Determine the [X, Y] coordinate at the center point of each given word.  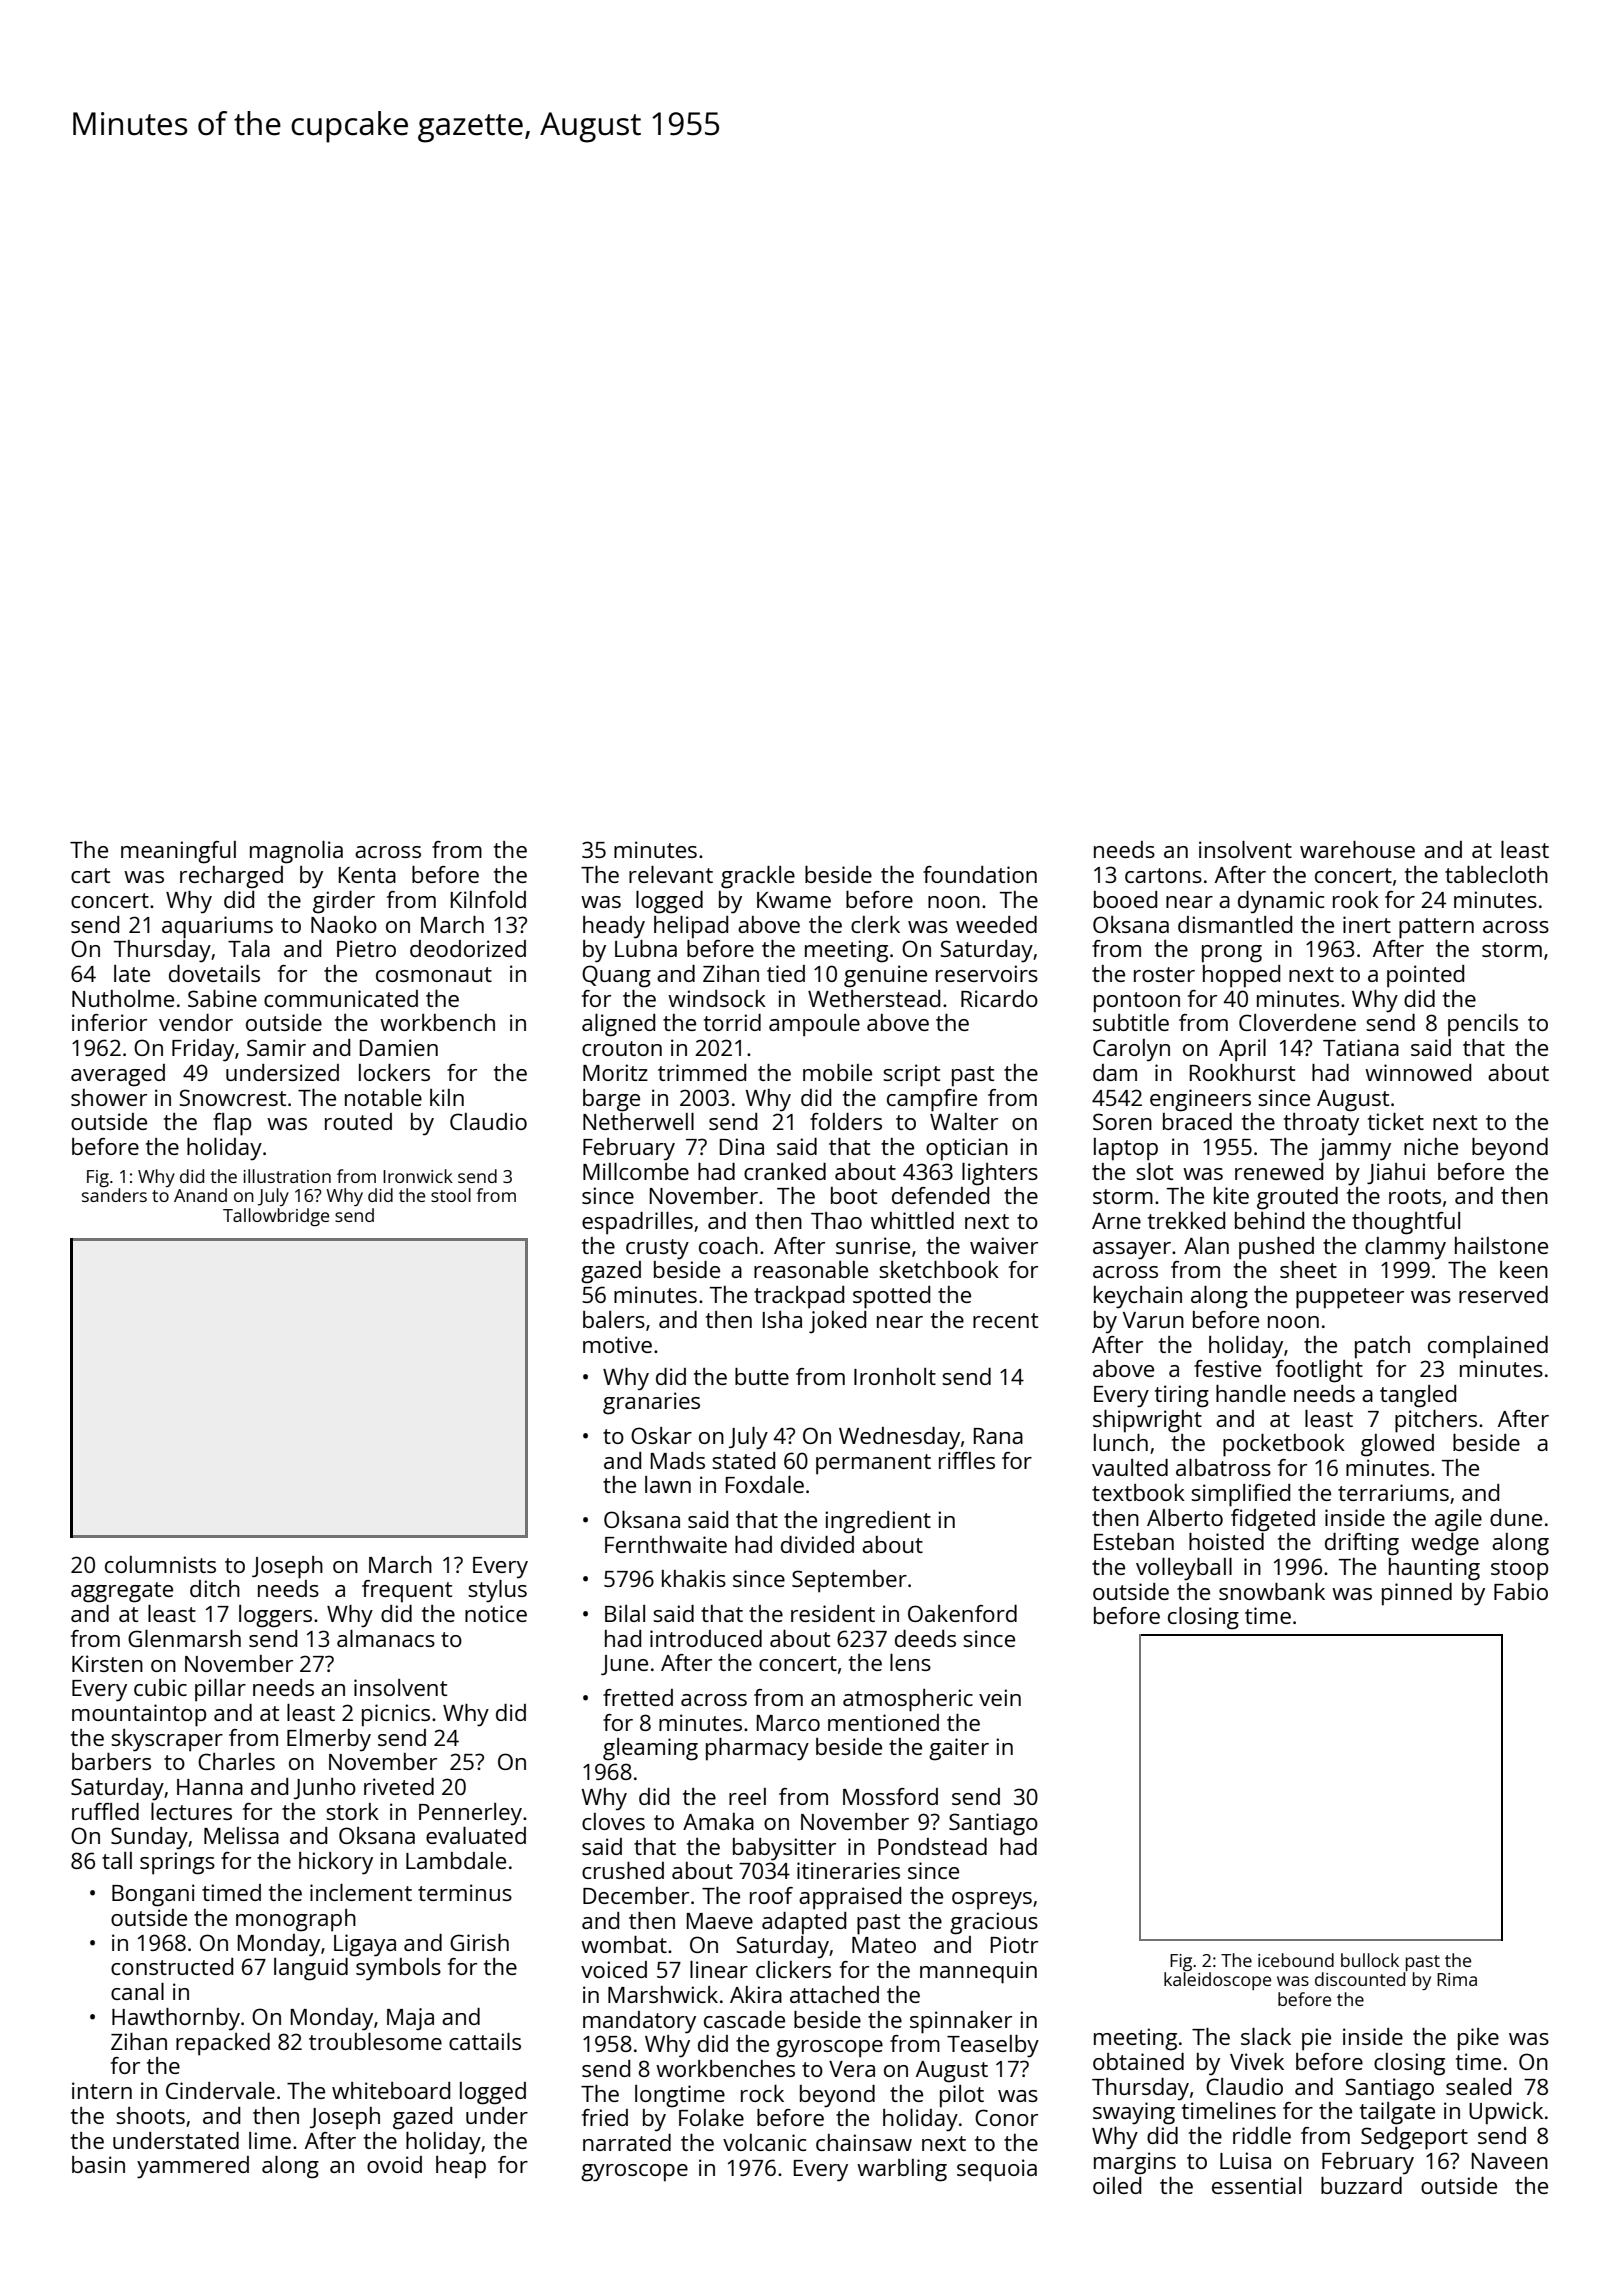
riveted [399, 1786]
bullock [1370, 1960]
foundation [980, 874]
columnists [160, 1564]
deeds [925, 1638]
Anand [200, 1195]
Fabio [1521, 1591]
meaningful [178, 852]
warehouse [1357, 849]
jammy [1355, 1149]
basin [98, 2164]
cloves [613, 1821]
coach [728, 1245]
